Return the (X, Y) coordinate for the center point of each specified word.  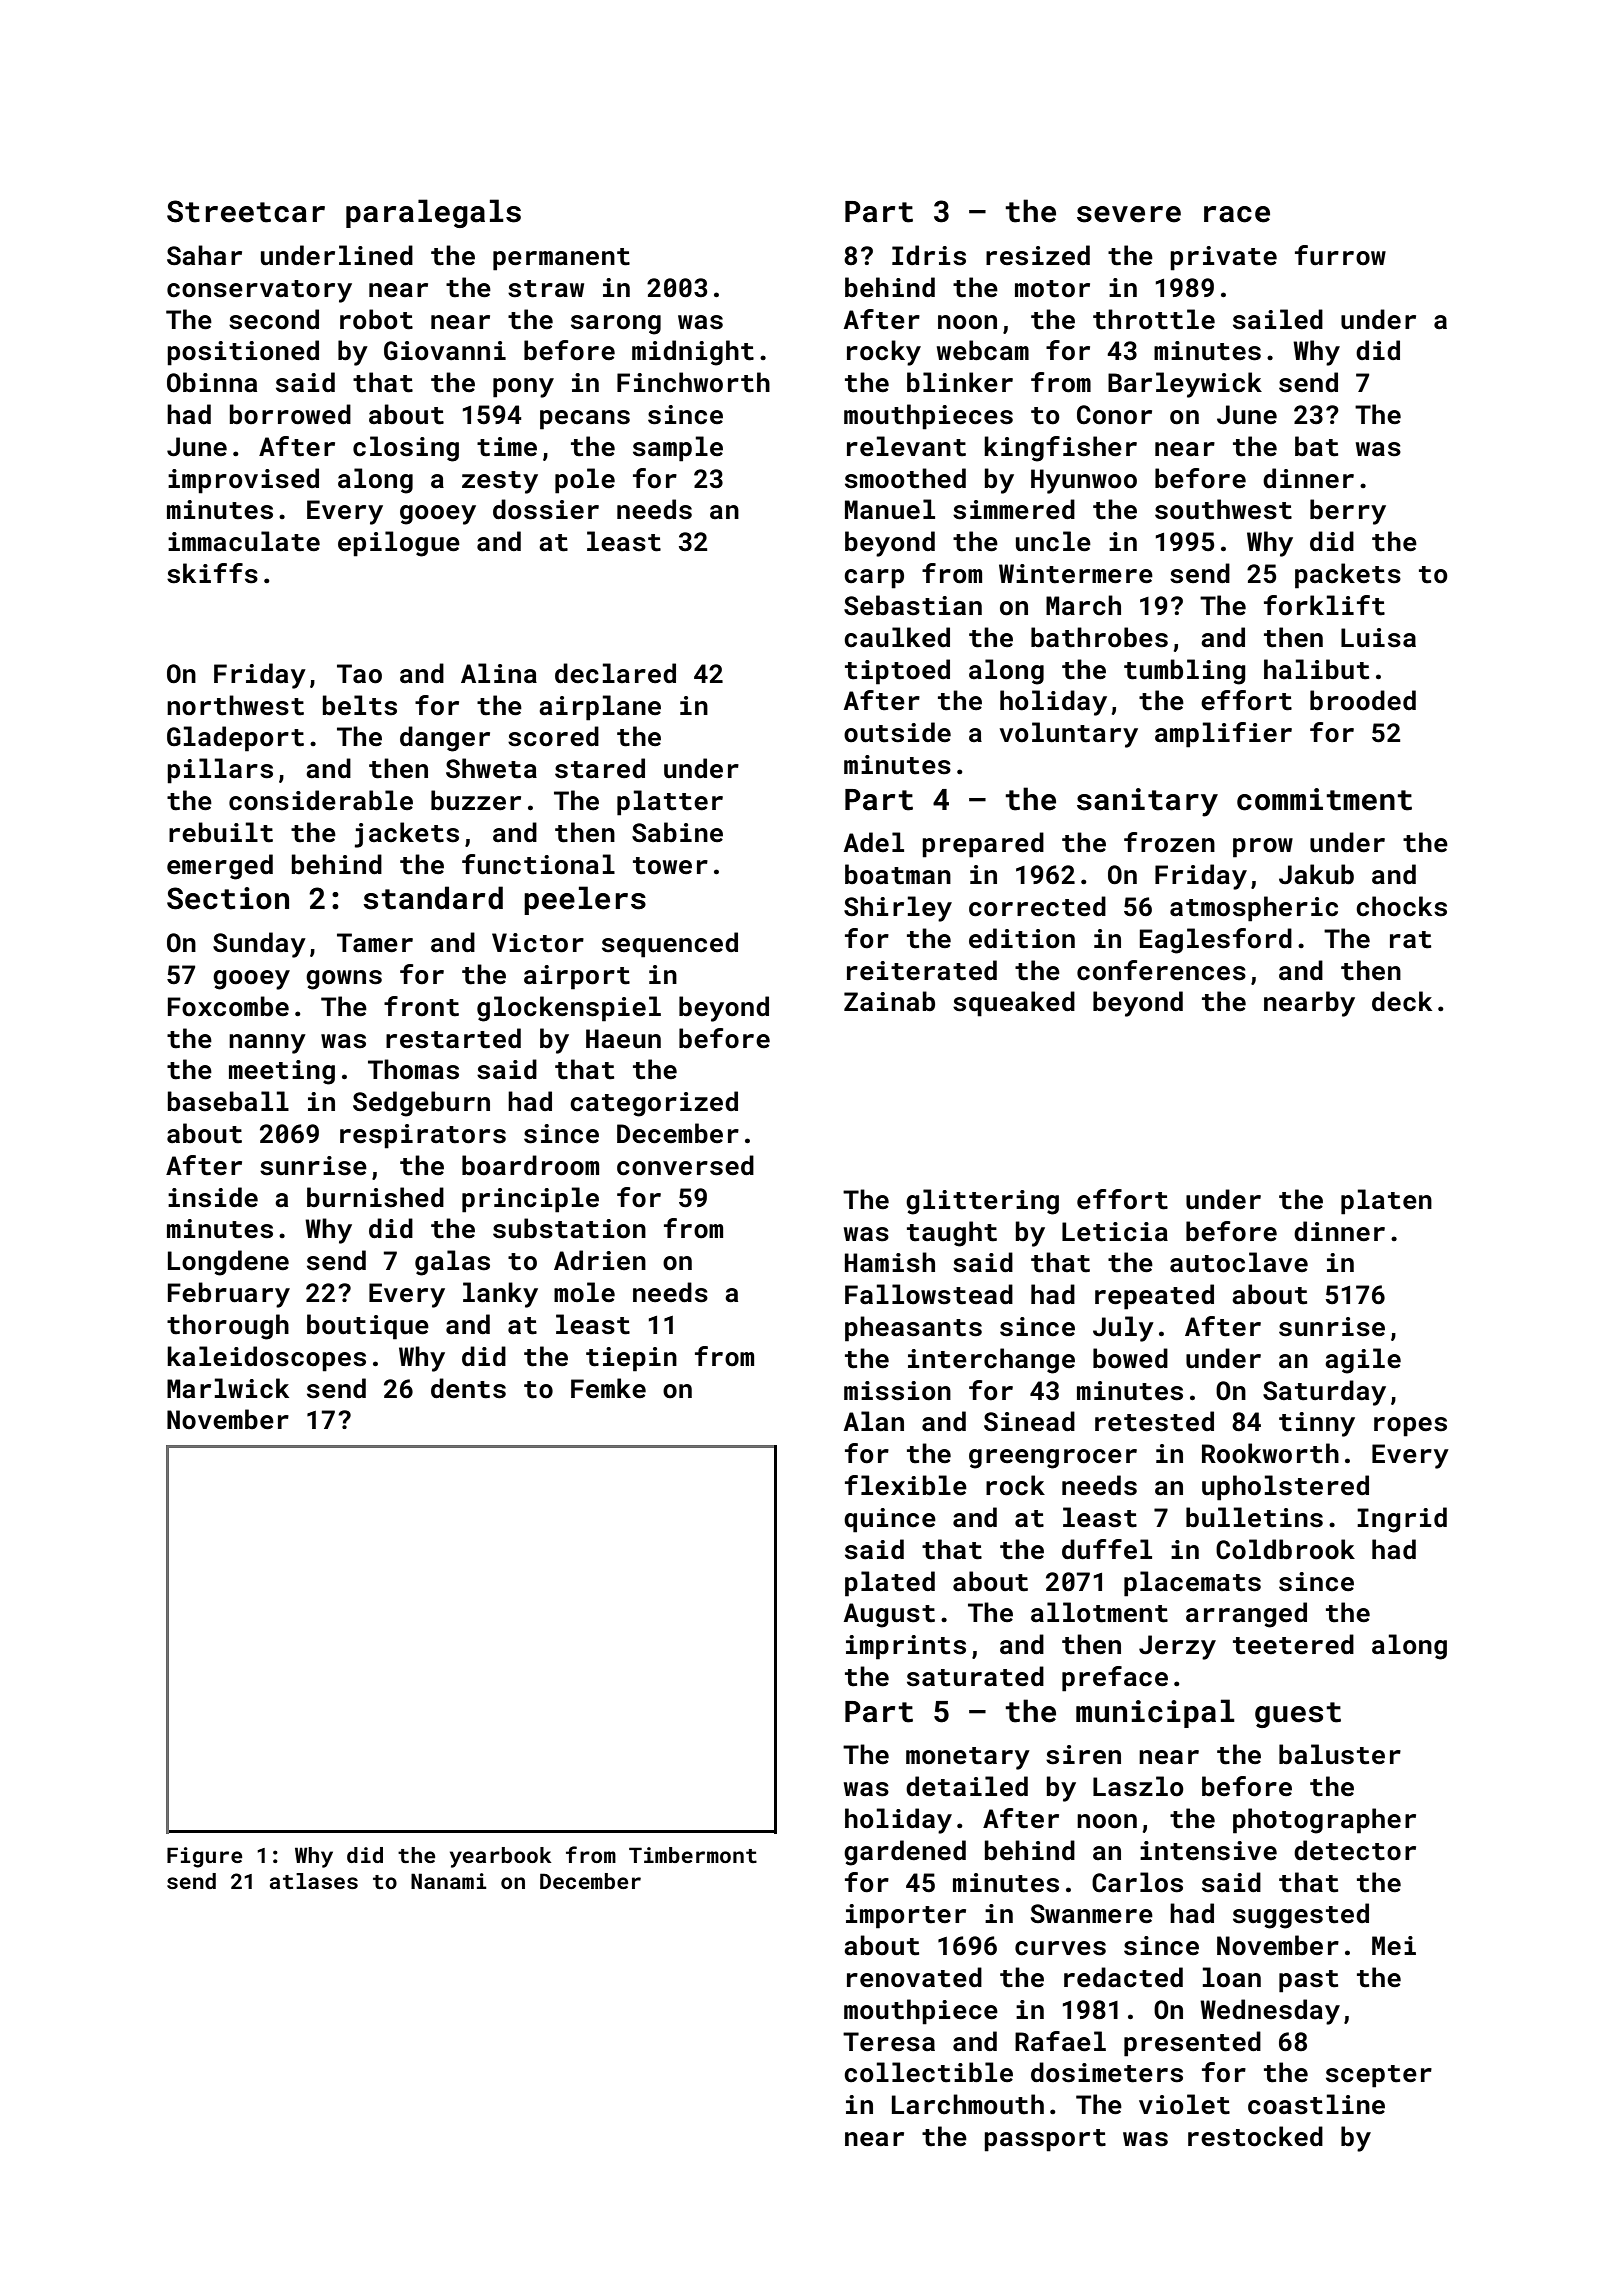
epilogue (399, 544)
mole (584, 1292)
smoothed (905, 478)
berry (1348, 512)
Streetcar (246, 211)
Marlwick (228, 1388)
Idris (929, 255)
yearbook (501, 1857)
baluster (1340, 1754)
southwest (1223, 509)
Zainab (889, 1001)
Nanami (449, 1881)
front (421, 1006)
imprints (906, 1647)
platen (1386, 1202)
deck (1402, 1001)
